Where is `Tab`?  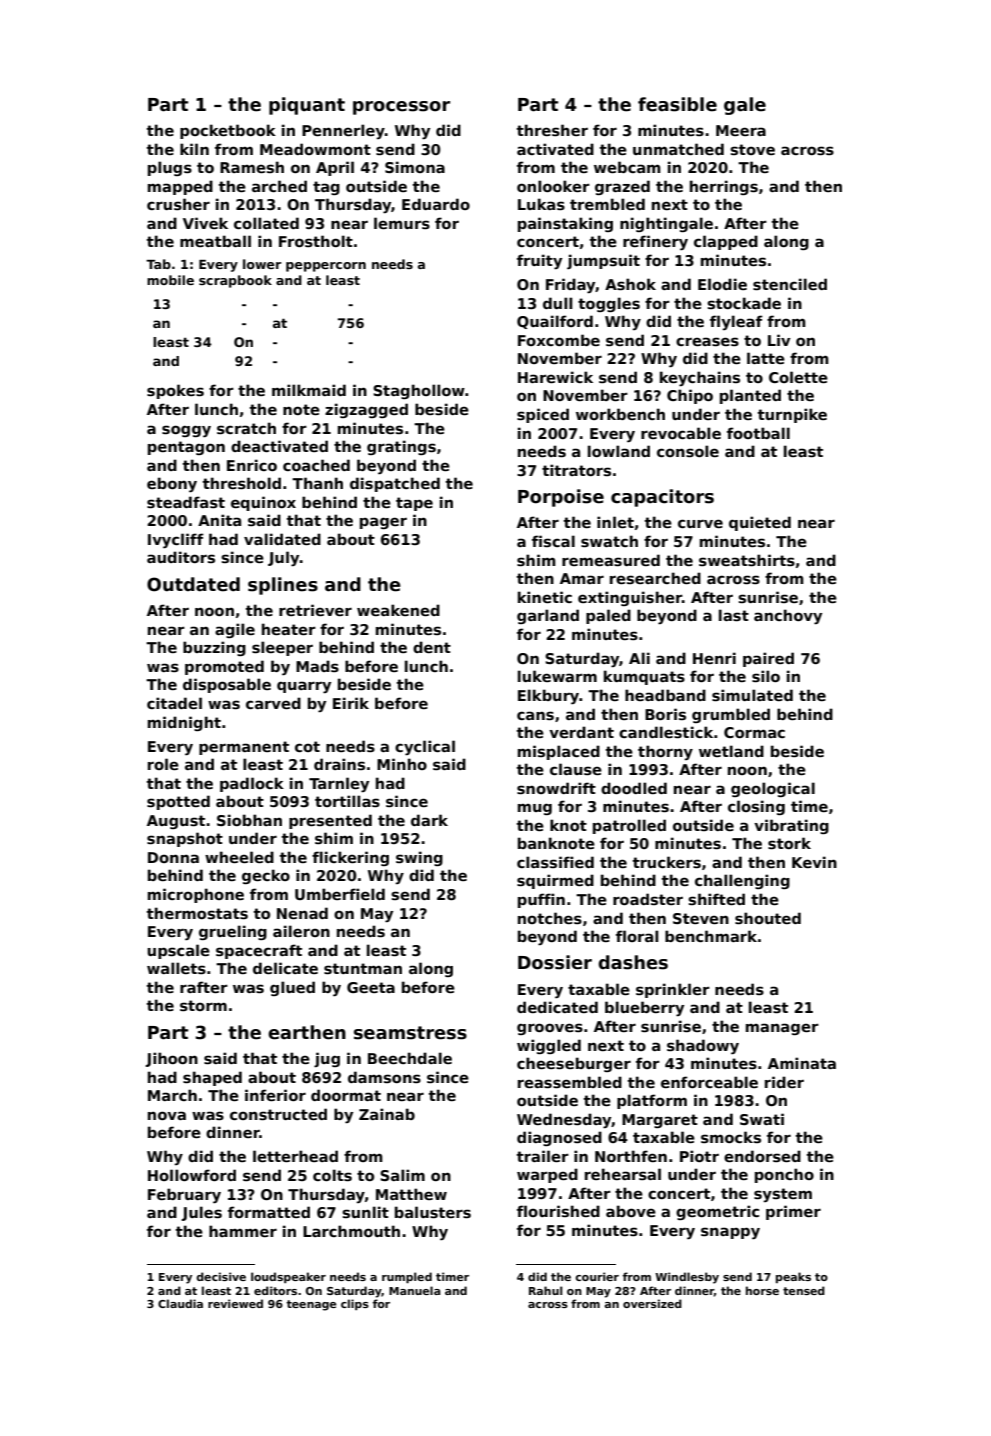 Tab is located at coordinates (158, 264).
